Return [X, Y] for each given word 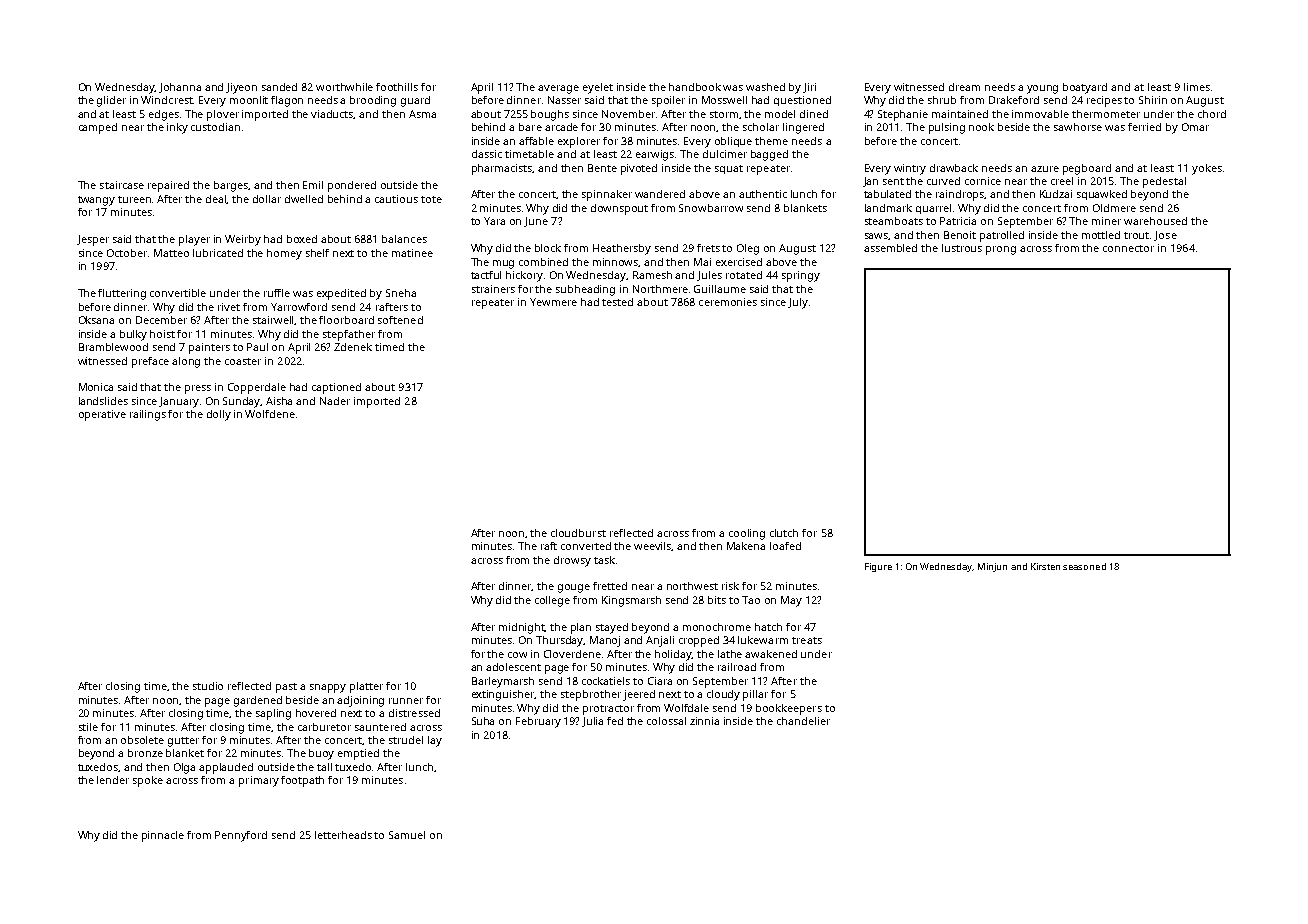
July [798, 303]
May [791, 601]
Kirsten [1045, 566]
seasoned [1084, 566]
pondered [352, 186]
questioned [802, 101]
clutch [784, 533]
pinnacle [163, 836]
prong [1001, 250]
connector [1128, 248]
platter [366, 687]
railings [148, 415]
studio [208, 686]
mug [503, 264]
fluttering [122, 294]
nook [981, 127]
